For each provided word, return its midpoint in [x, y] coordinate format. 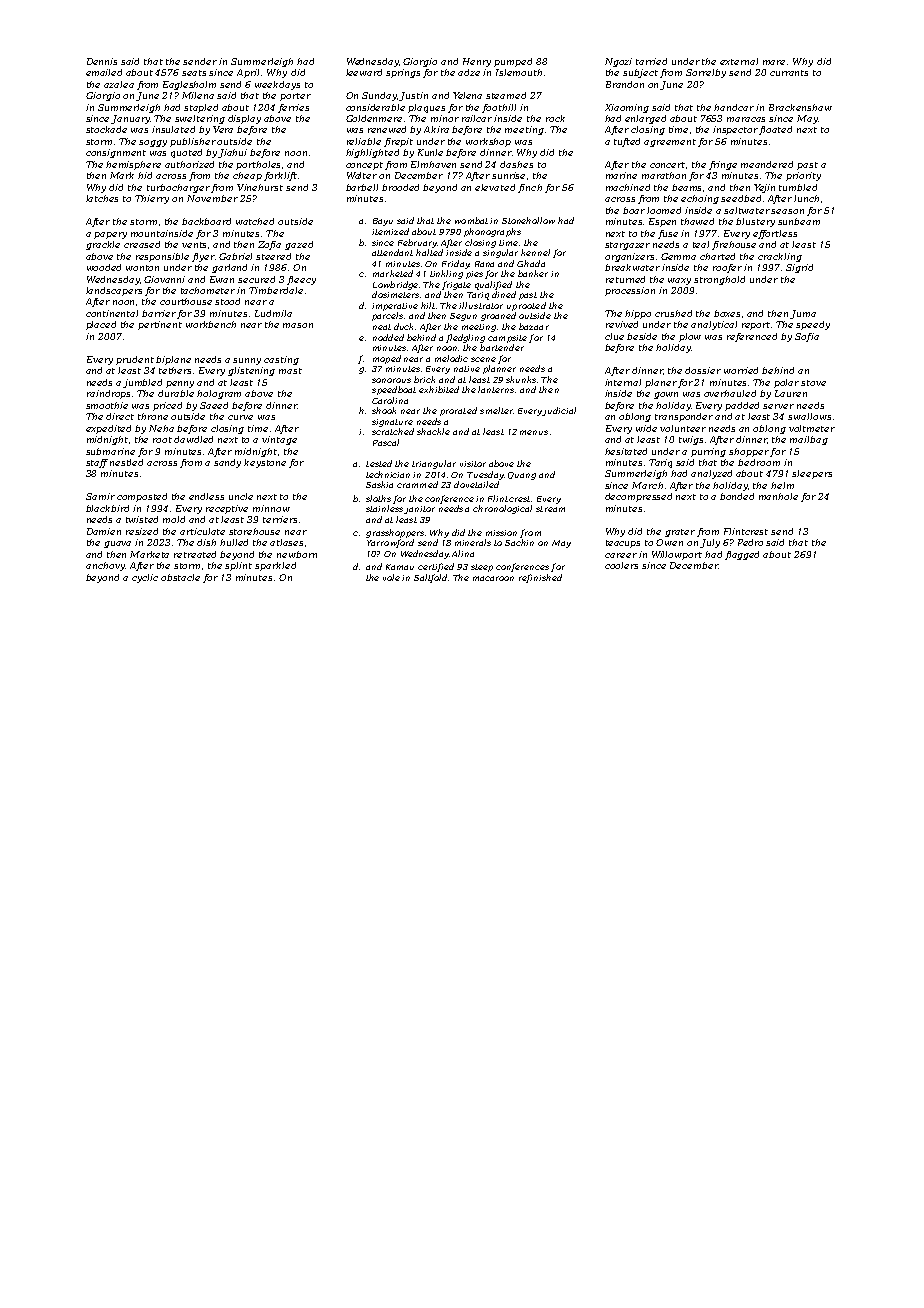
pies [474, 275]
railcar [477, 118]
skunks [521, 379]
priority [803, 176]
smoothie [107, 405]
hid [145, 175]
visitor [473, 464]
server [778, 406]
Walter [362, 175]
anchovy [105, 566]
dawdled [193, 439]
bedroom [759, 462]
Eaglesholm [189, 85]
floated [775, 130]
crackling [780, 257]
